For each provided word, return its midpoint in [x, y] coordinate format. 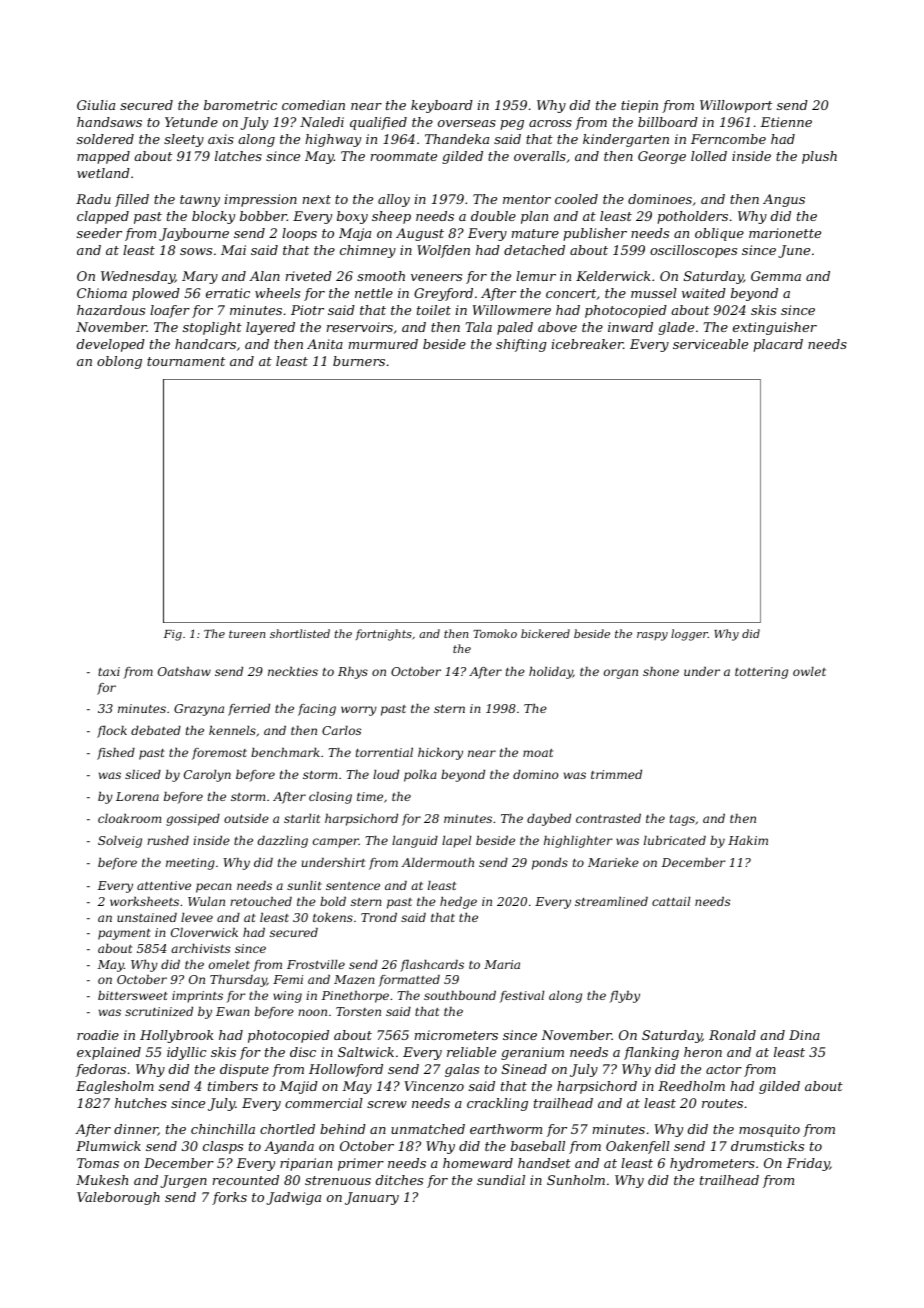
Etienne [786, 122]
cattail [671, 901]
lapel [456, 842]
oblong [119, 362]
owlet [809, 671]
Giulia [96, 105]
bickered [545, 633]
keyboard [442, 106]
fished [116, 754]
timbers [233, 1086]
